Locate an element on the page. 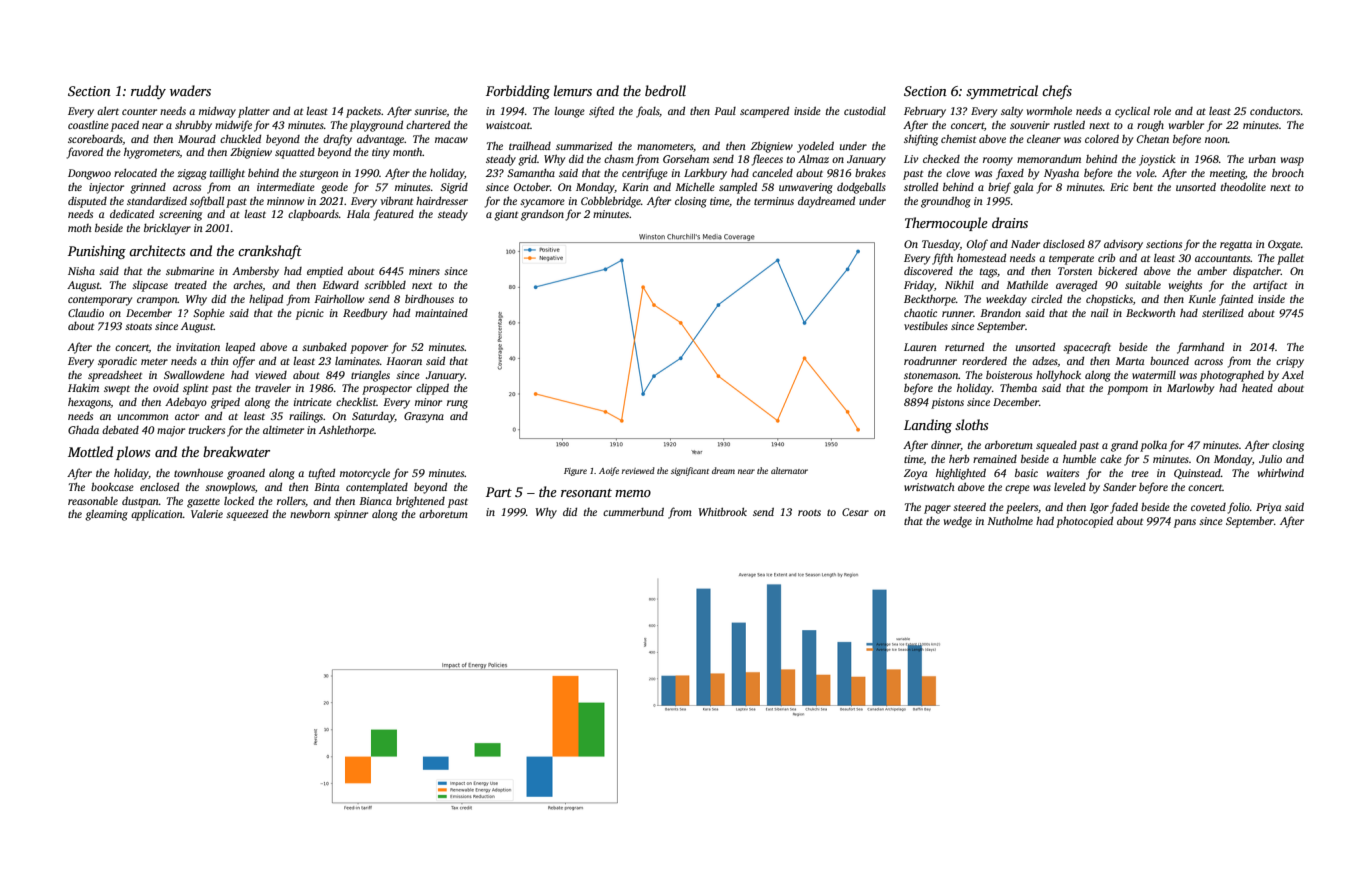 The image size is (1372, 887). sloths is located at coordinates (972, 424).
